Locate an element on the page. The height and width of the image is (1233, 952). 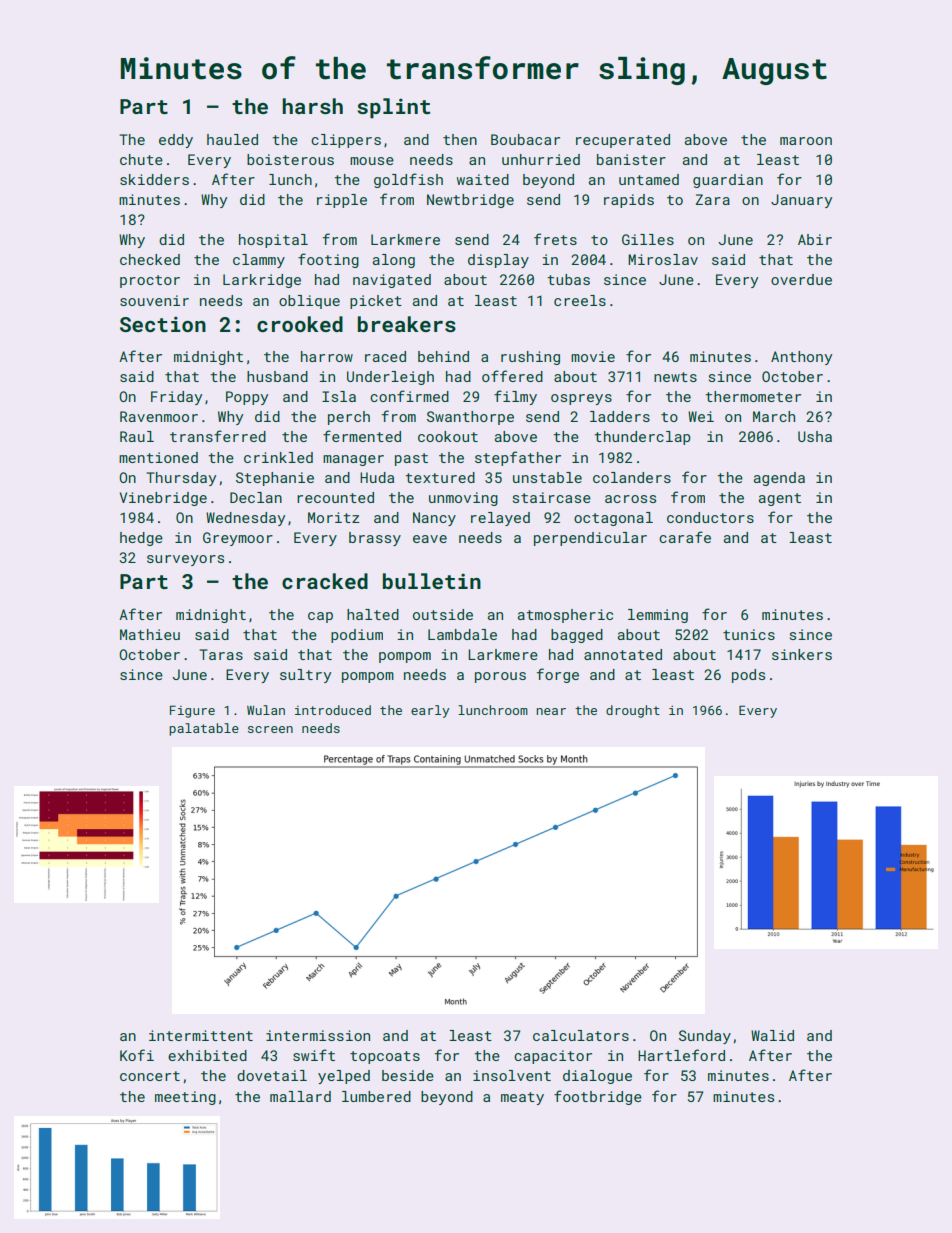
palatable is located at coordinates (204, 729).
